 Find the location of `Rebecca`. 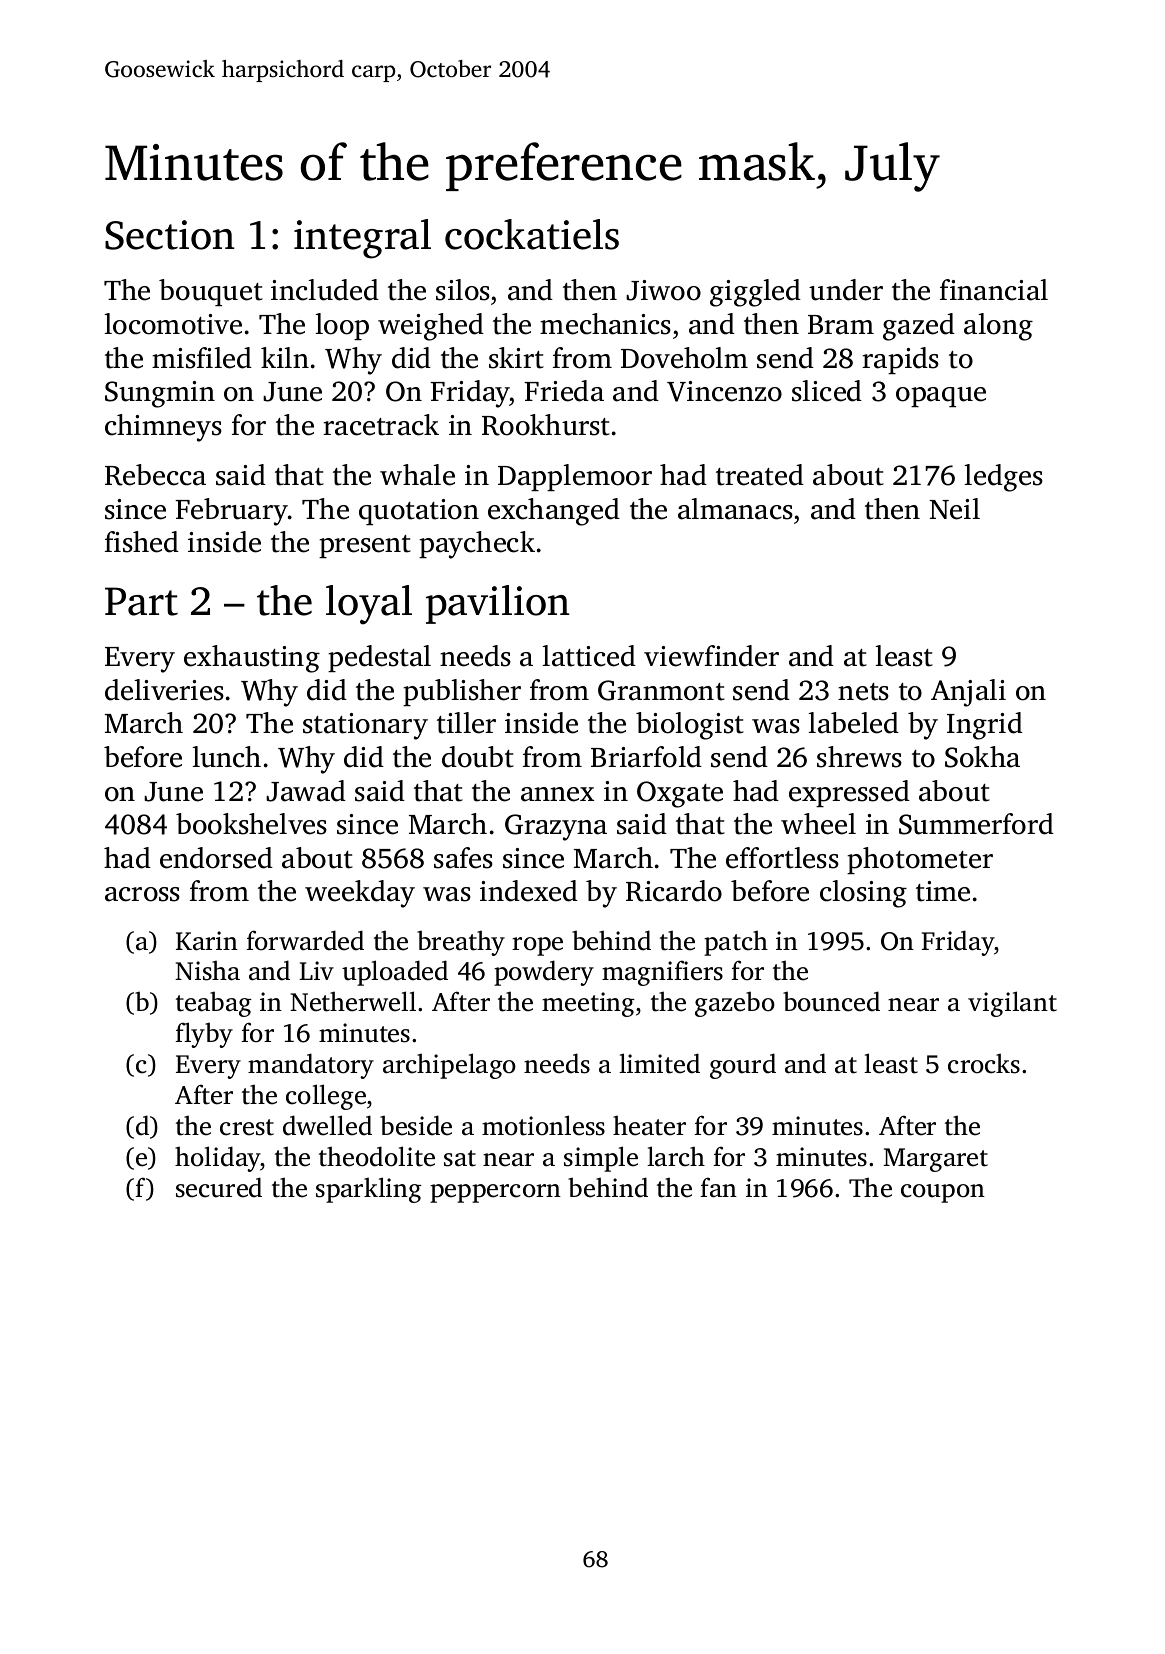

Rebecca is located at coordinates (155, 475).
